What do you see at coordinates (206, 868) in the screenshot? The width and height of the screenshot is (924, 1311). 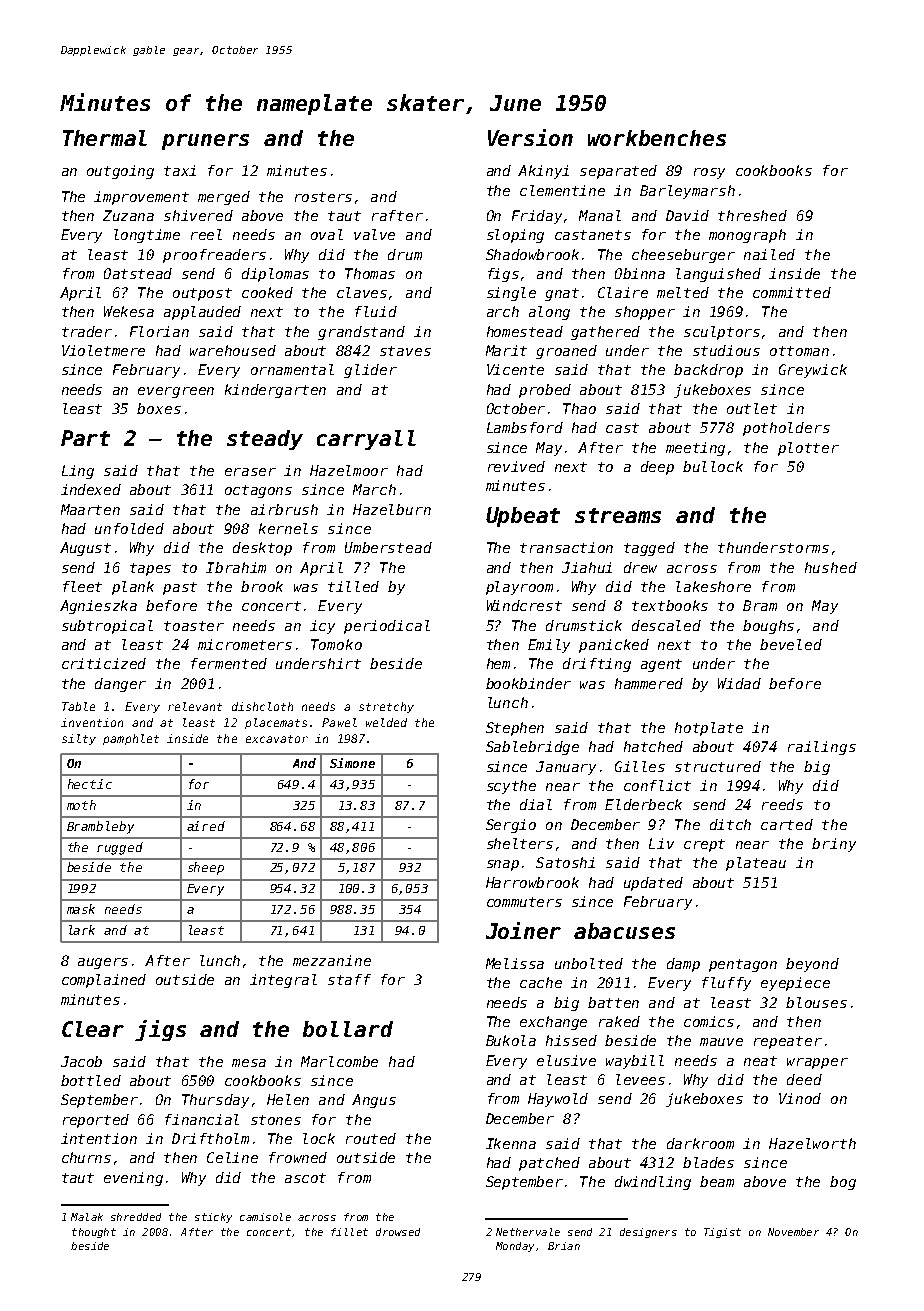 I see `sheep` at bounding box center [206, 868].
